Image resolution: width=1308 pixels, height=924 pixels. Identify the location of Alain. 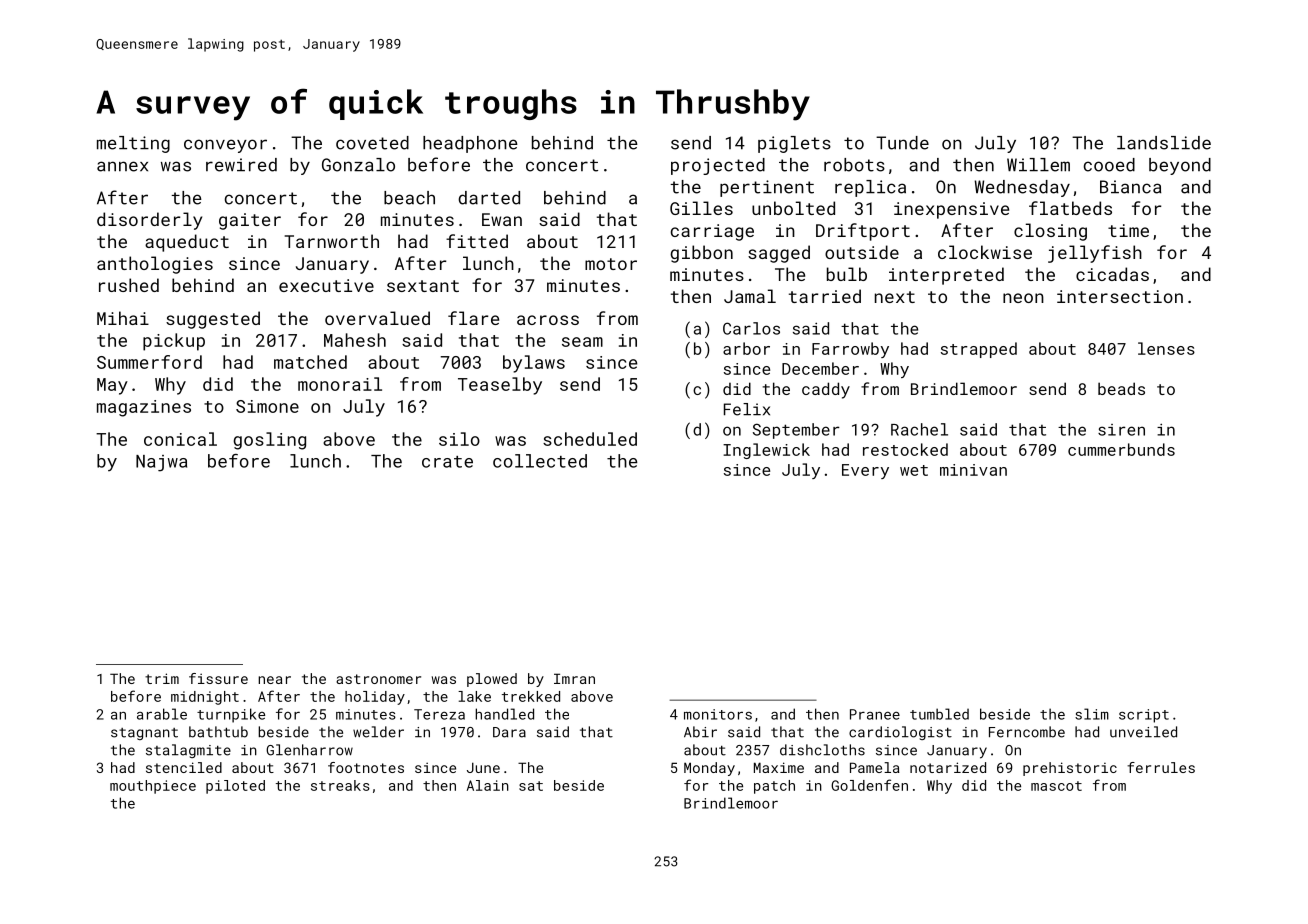
(488, 785).
